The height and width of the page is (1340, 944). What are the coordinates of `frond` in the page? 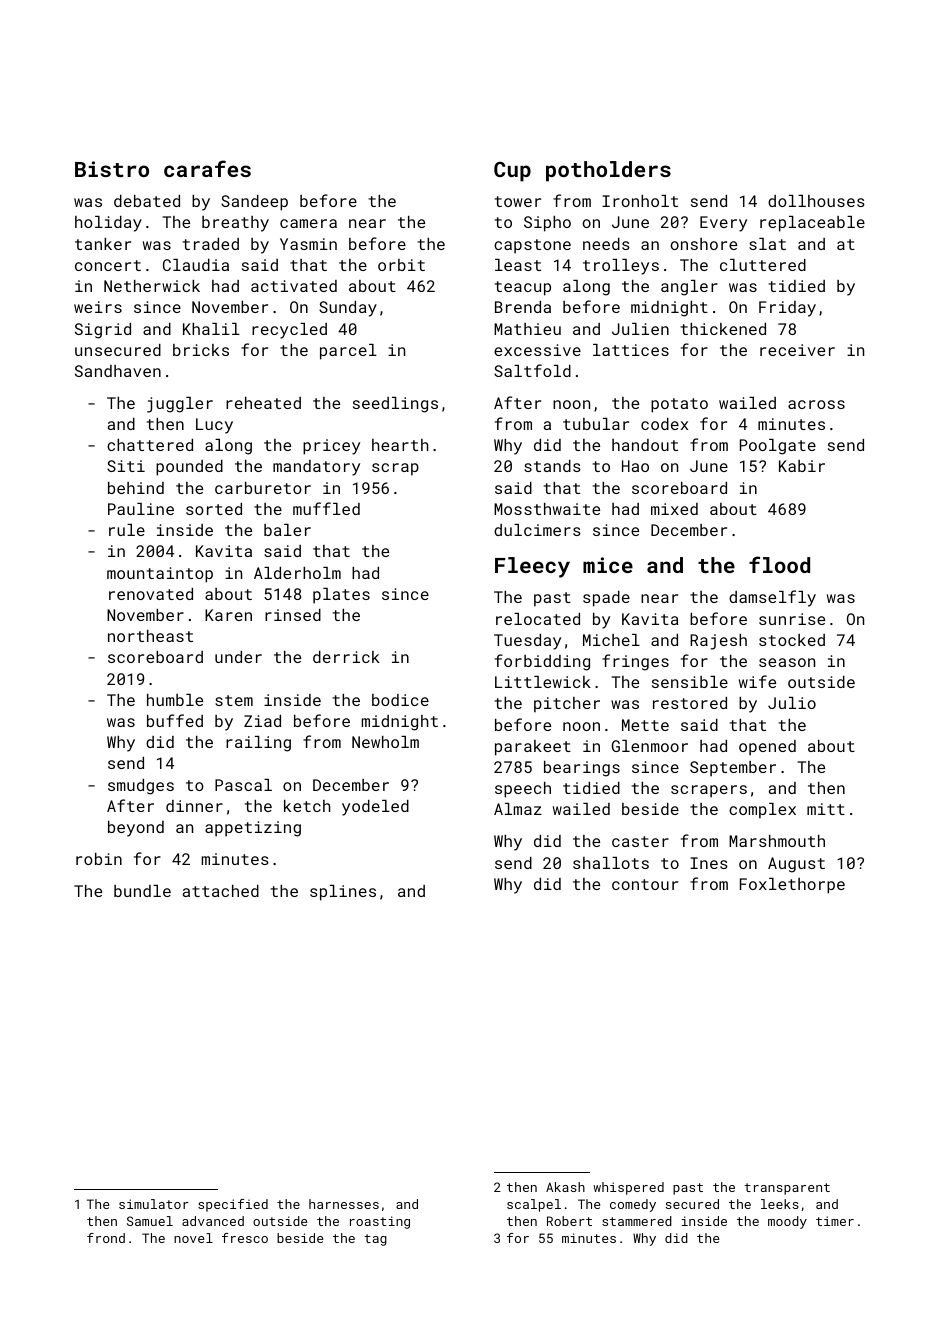 It's located at (106, 1238).
